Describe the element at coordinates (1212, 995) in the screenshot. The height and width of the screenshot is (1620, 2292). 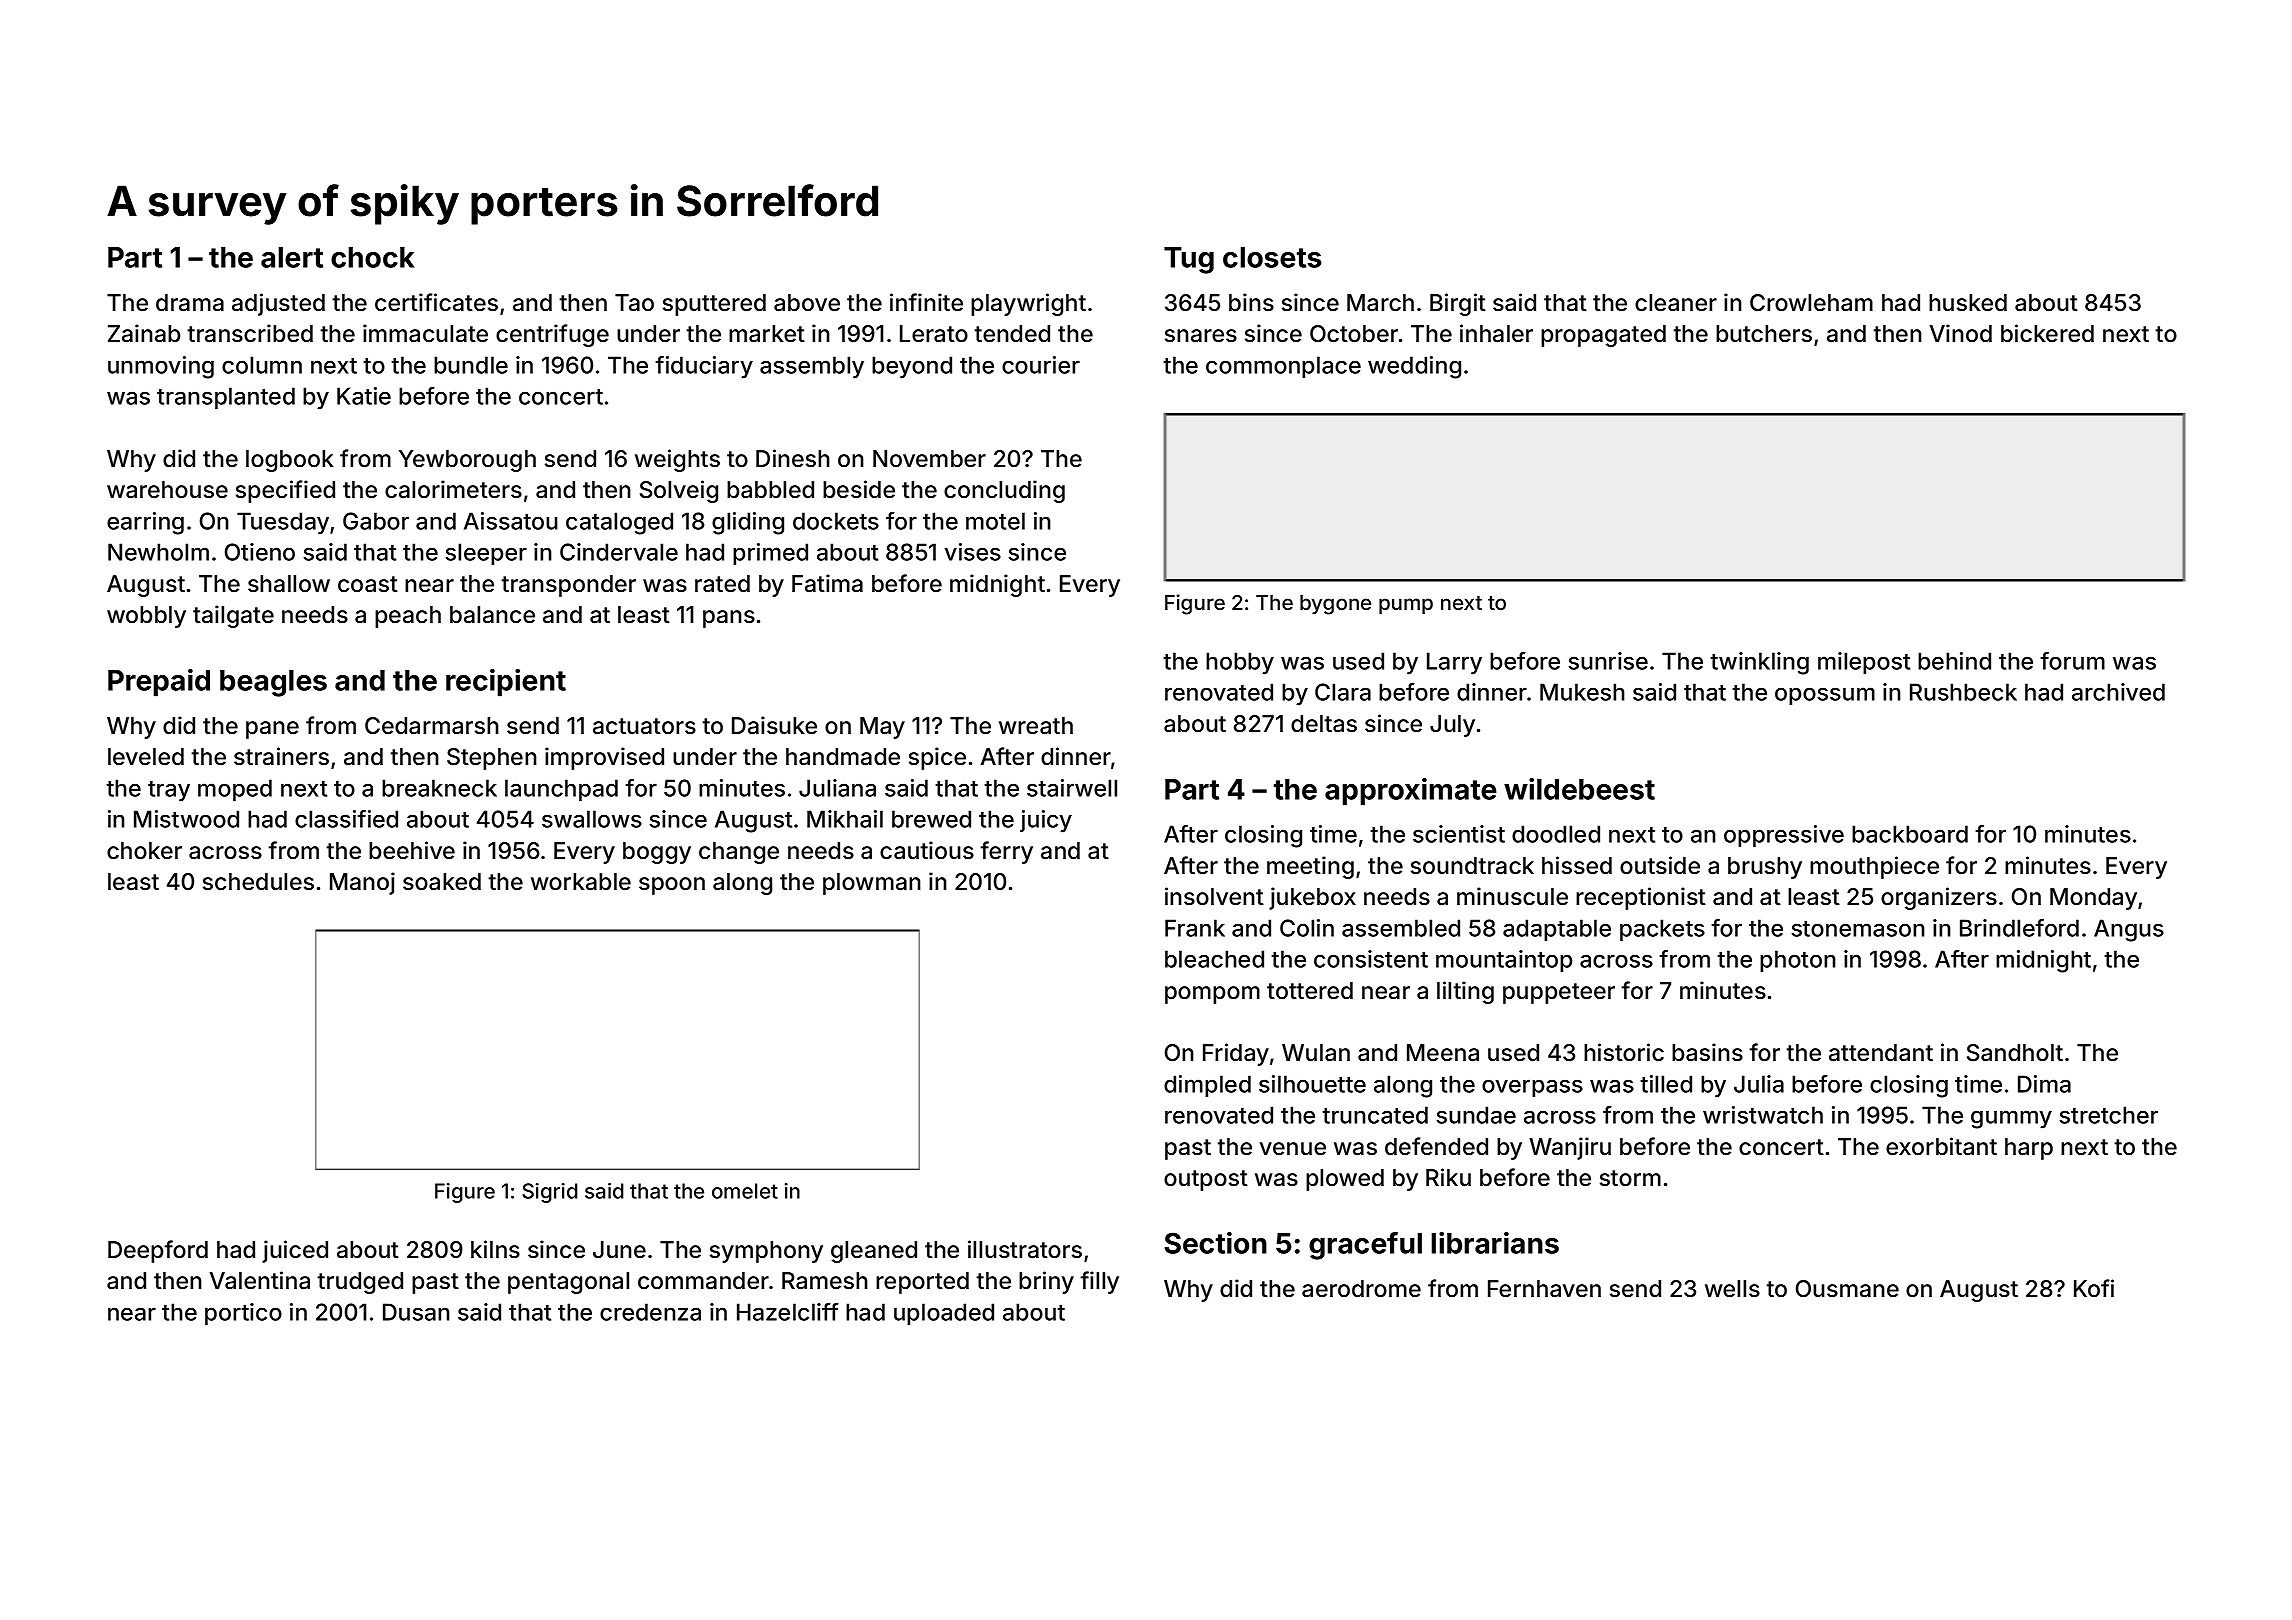
I see `pompom` at that location.
